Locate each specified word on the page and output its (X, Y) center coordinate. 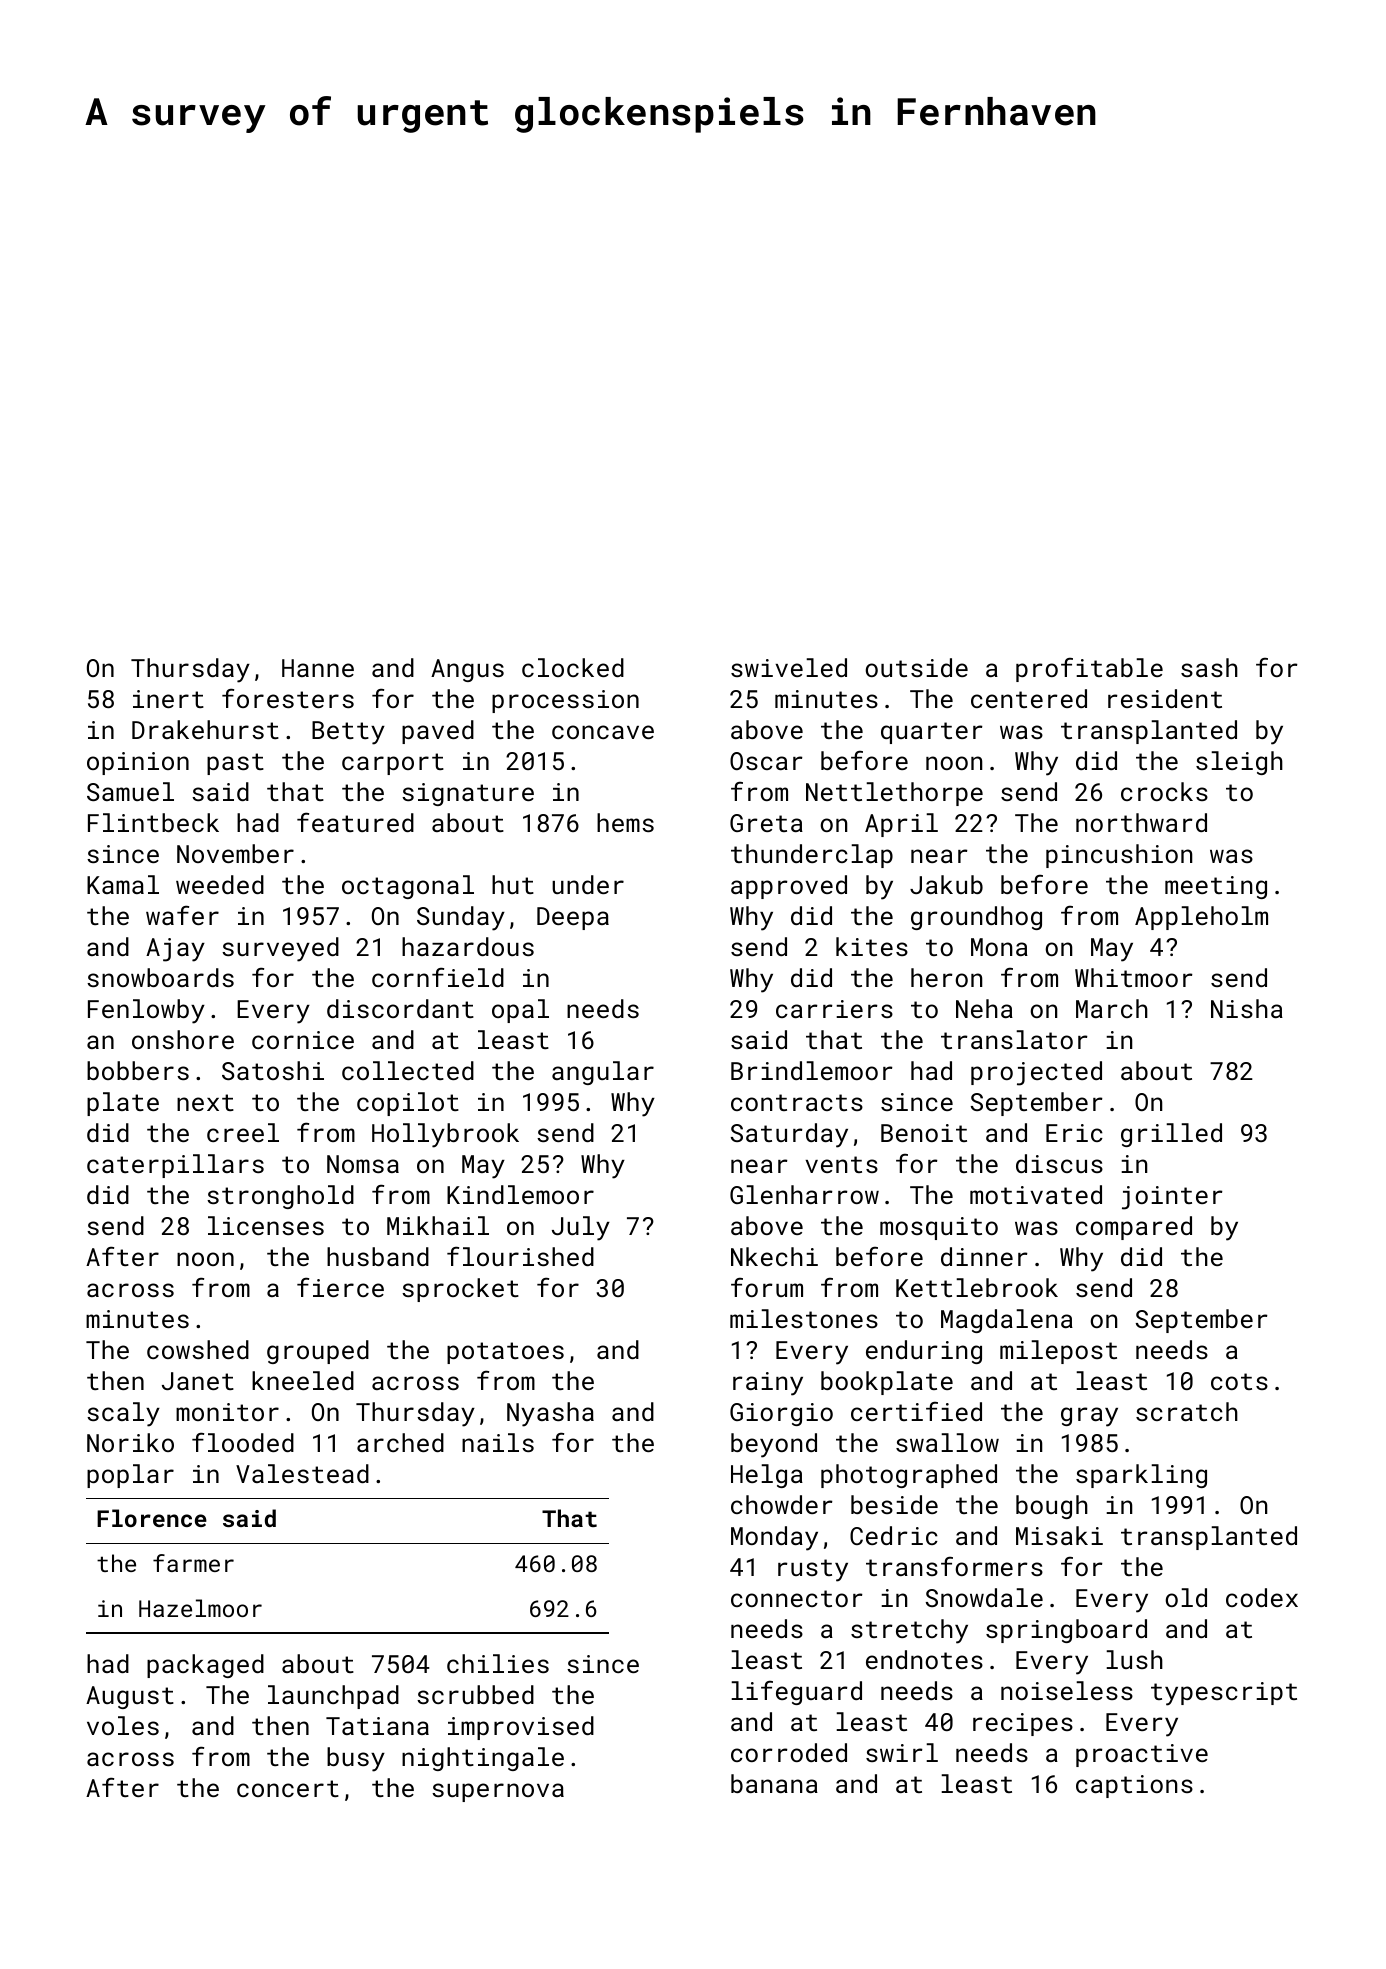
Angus (467, 670)
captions (1134, 1786)
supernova (498, 1792)
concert (288, 1788)
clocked (573, 667)
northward (1141, 822)
